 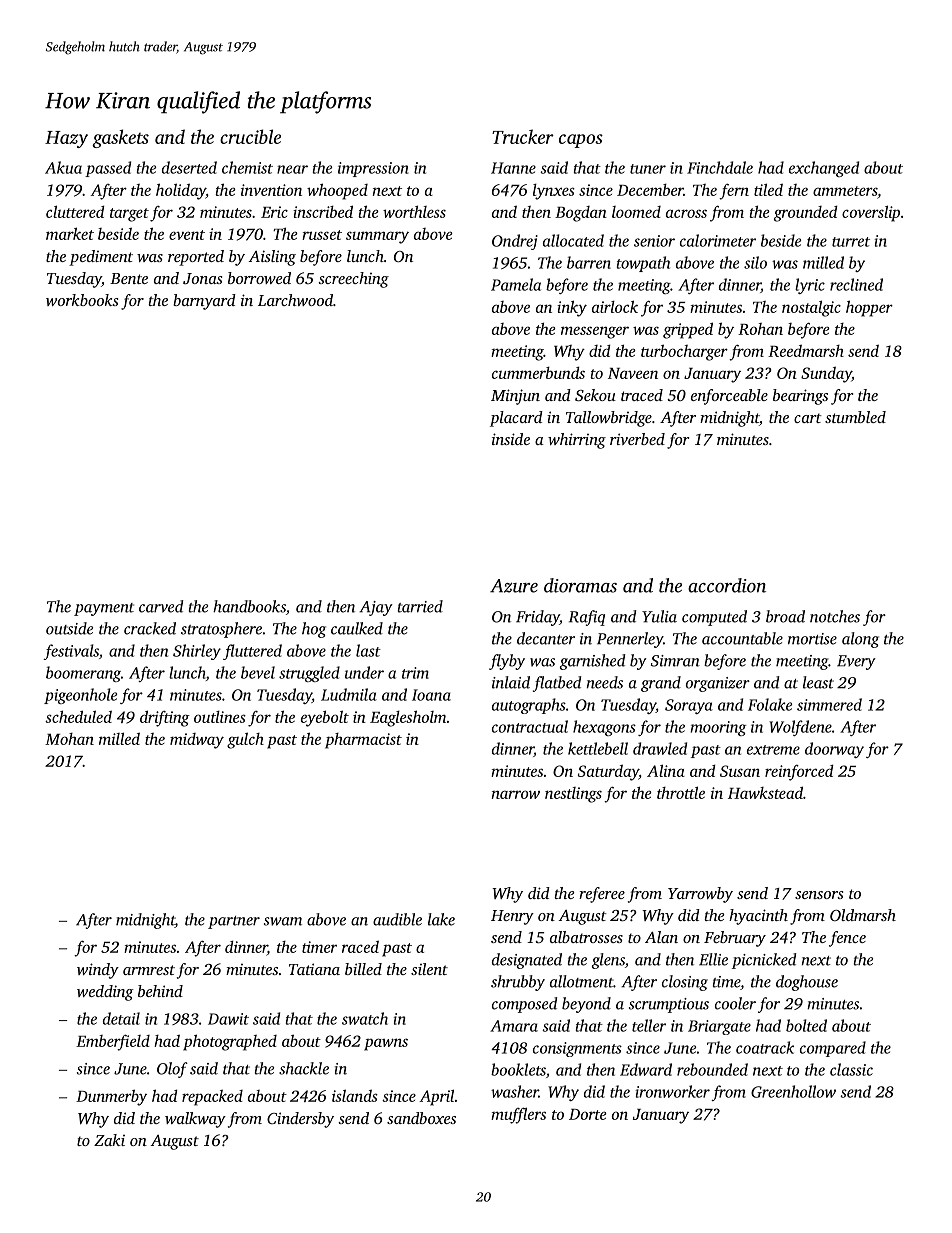 What do you see at coordinates (808, 418) in the document?
I see `cart` at bounding box center [808, 418].
